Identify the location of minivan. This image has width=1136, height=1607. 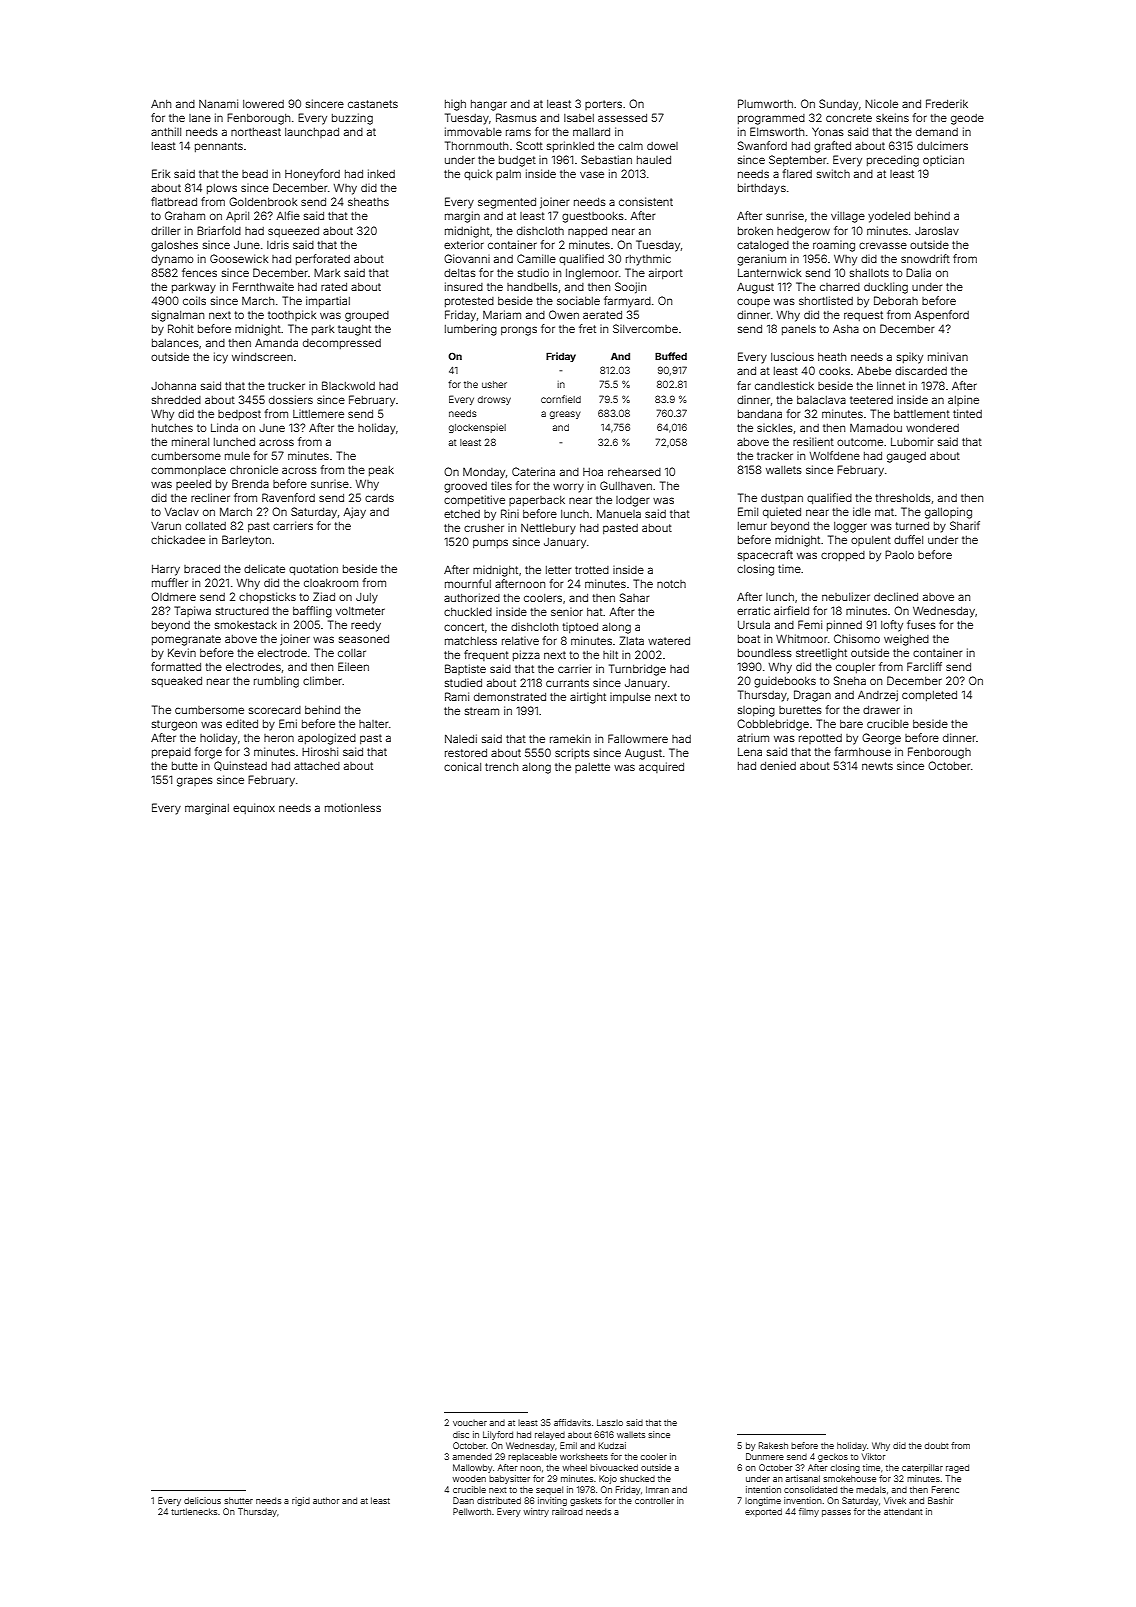
(948, 356).
